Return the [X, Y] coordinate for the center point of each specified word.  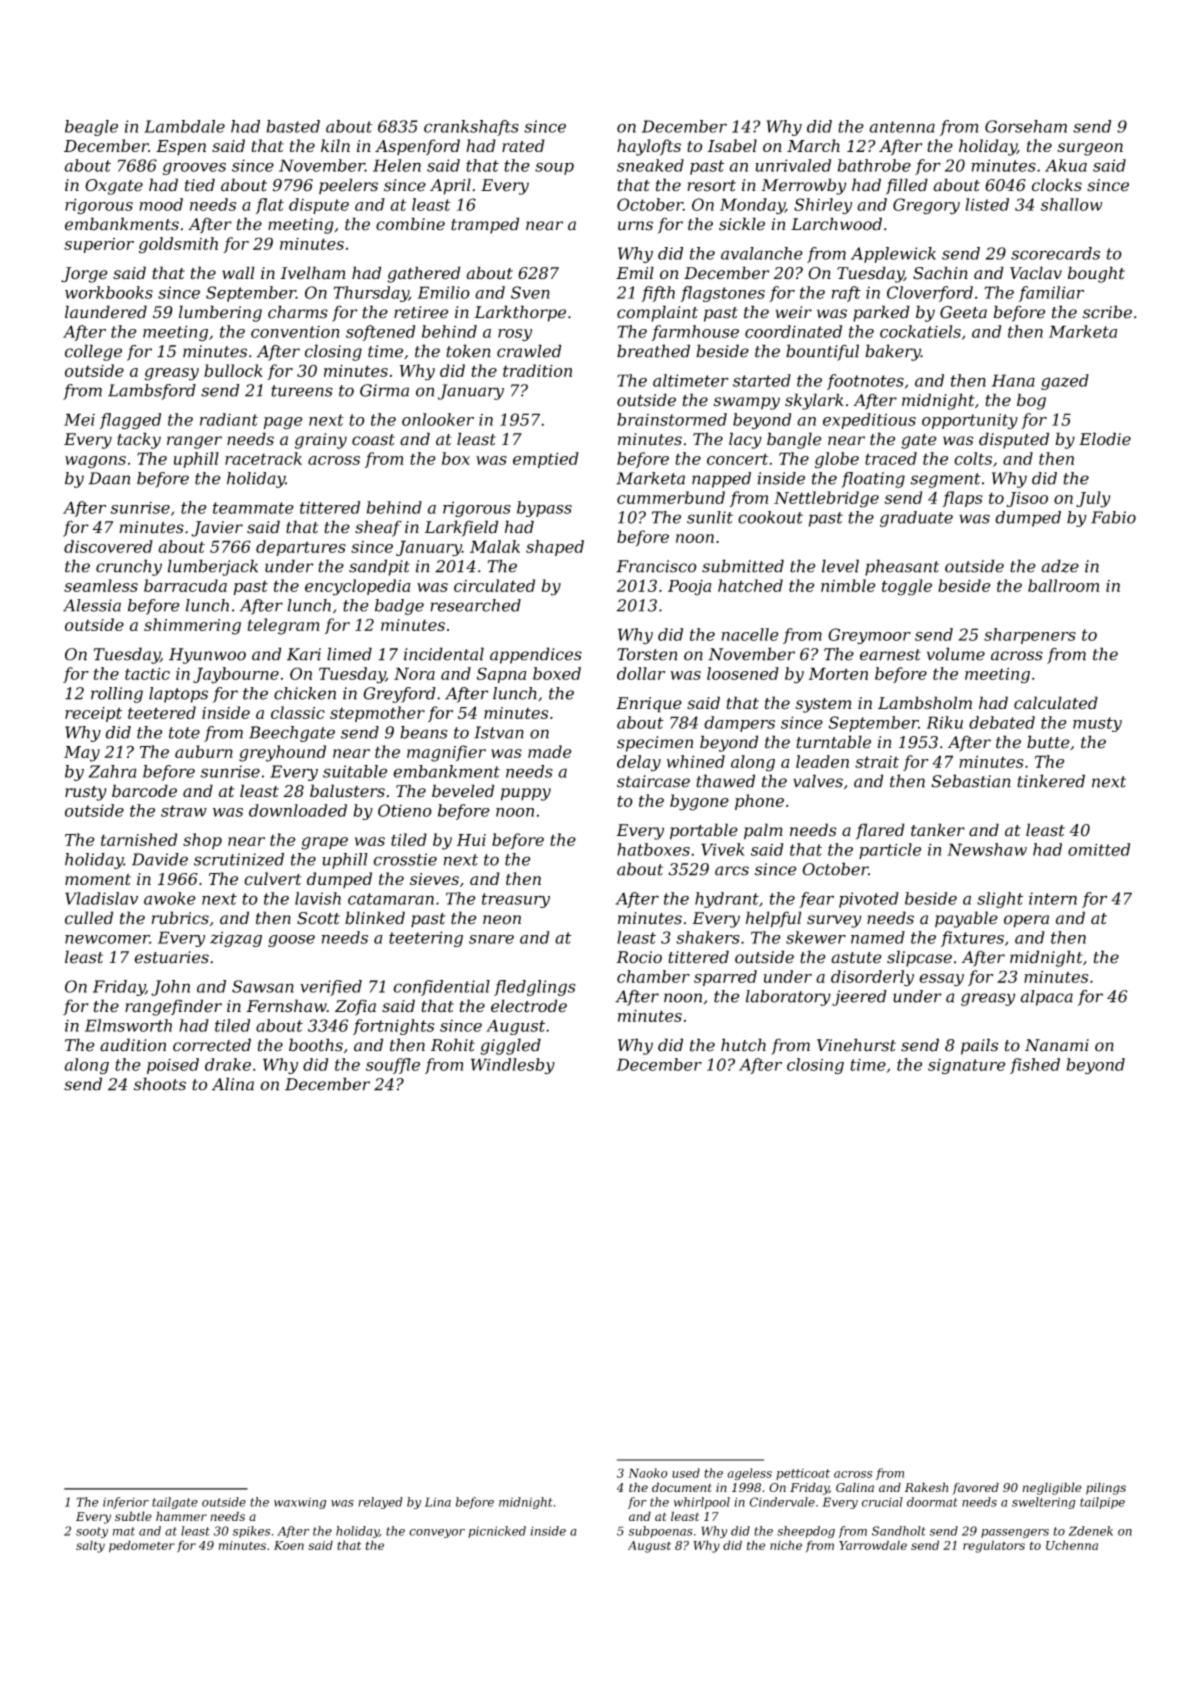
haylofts [649, 147]
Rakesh [926, 1487]
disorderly [872, 978]
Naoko [648, 1473]
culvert [273, 878]
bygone [699, 802]
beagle [91, 128]
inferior [126, 1503]
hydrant [727, 900]
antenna [902, 127]
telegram [283, 626]
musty [1097, 724]
